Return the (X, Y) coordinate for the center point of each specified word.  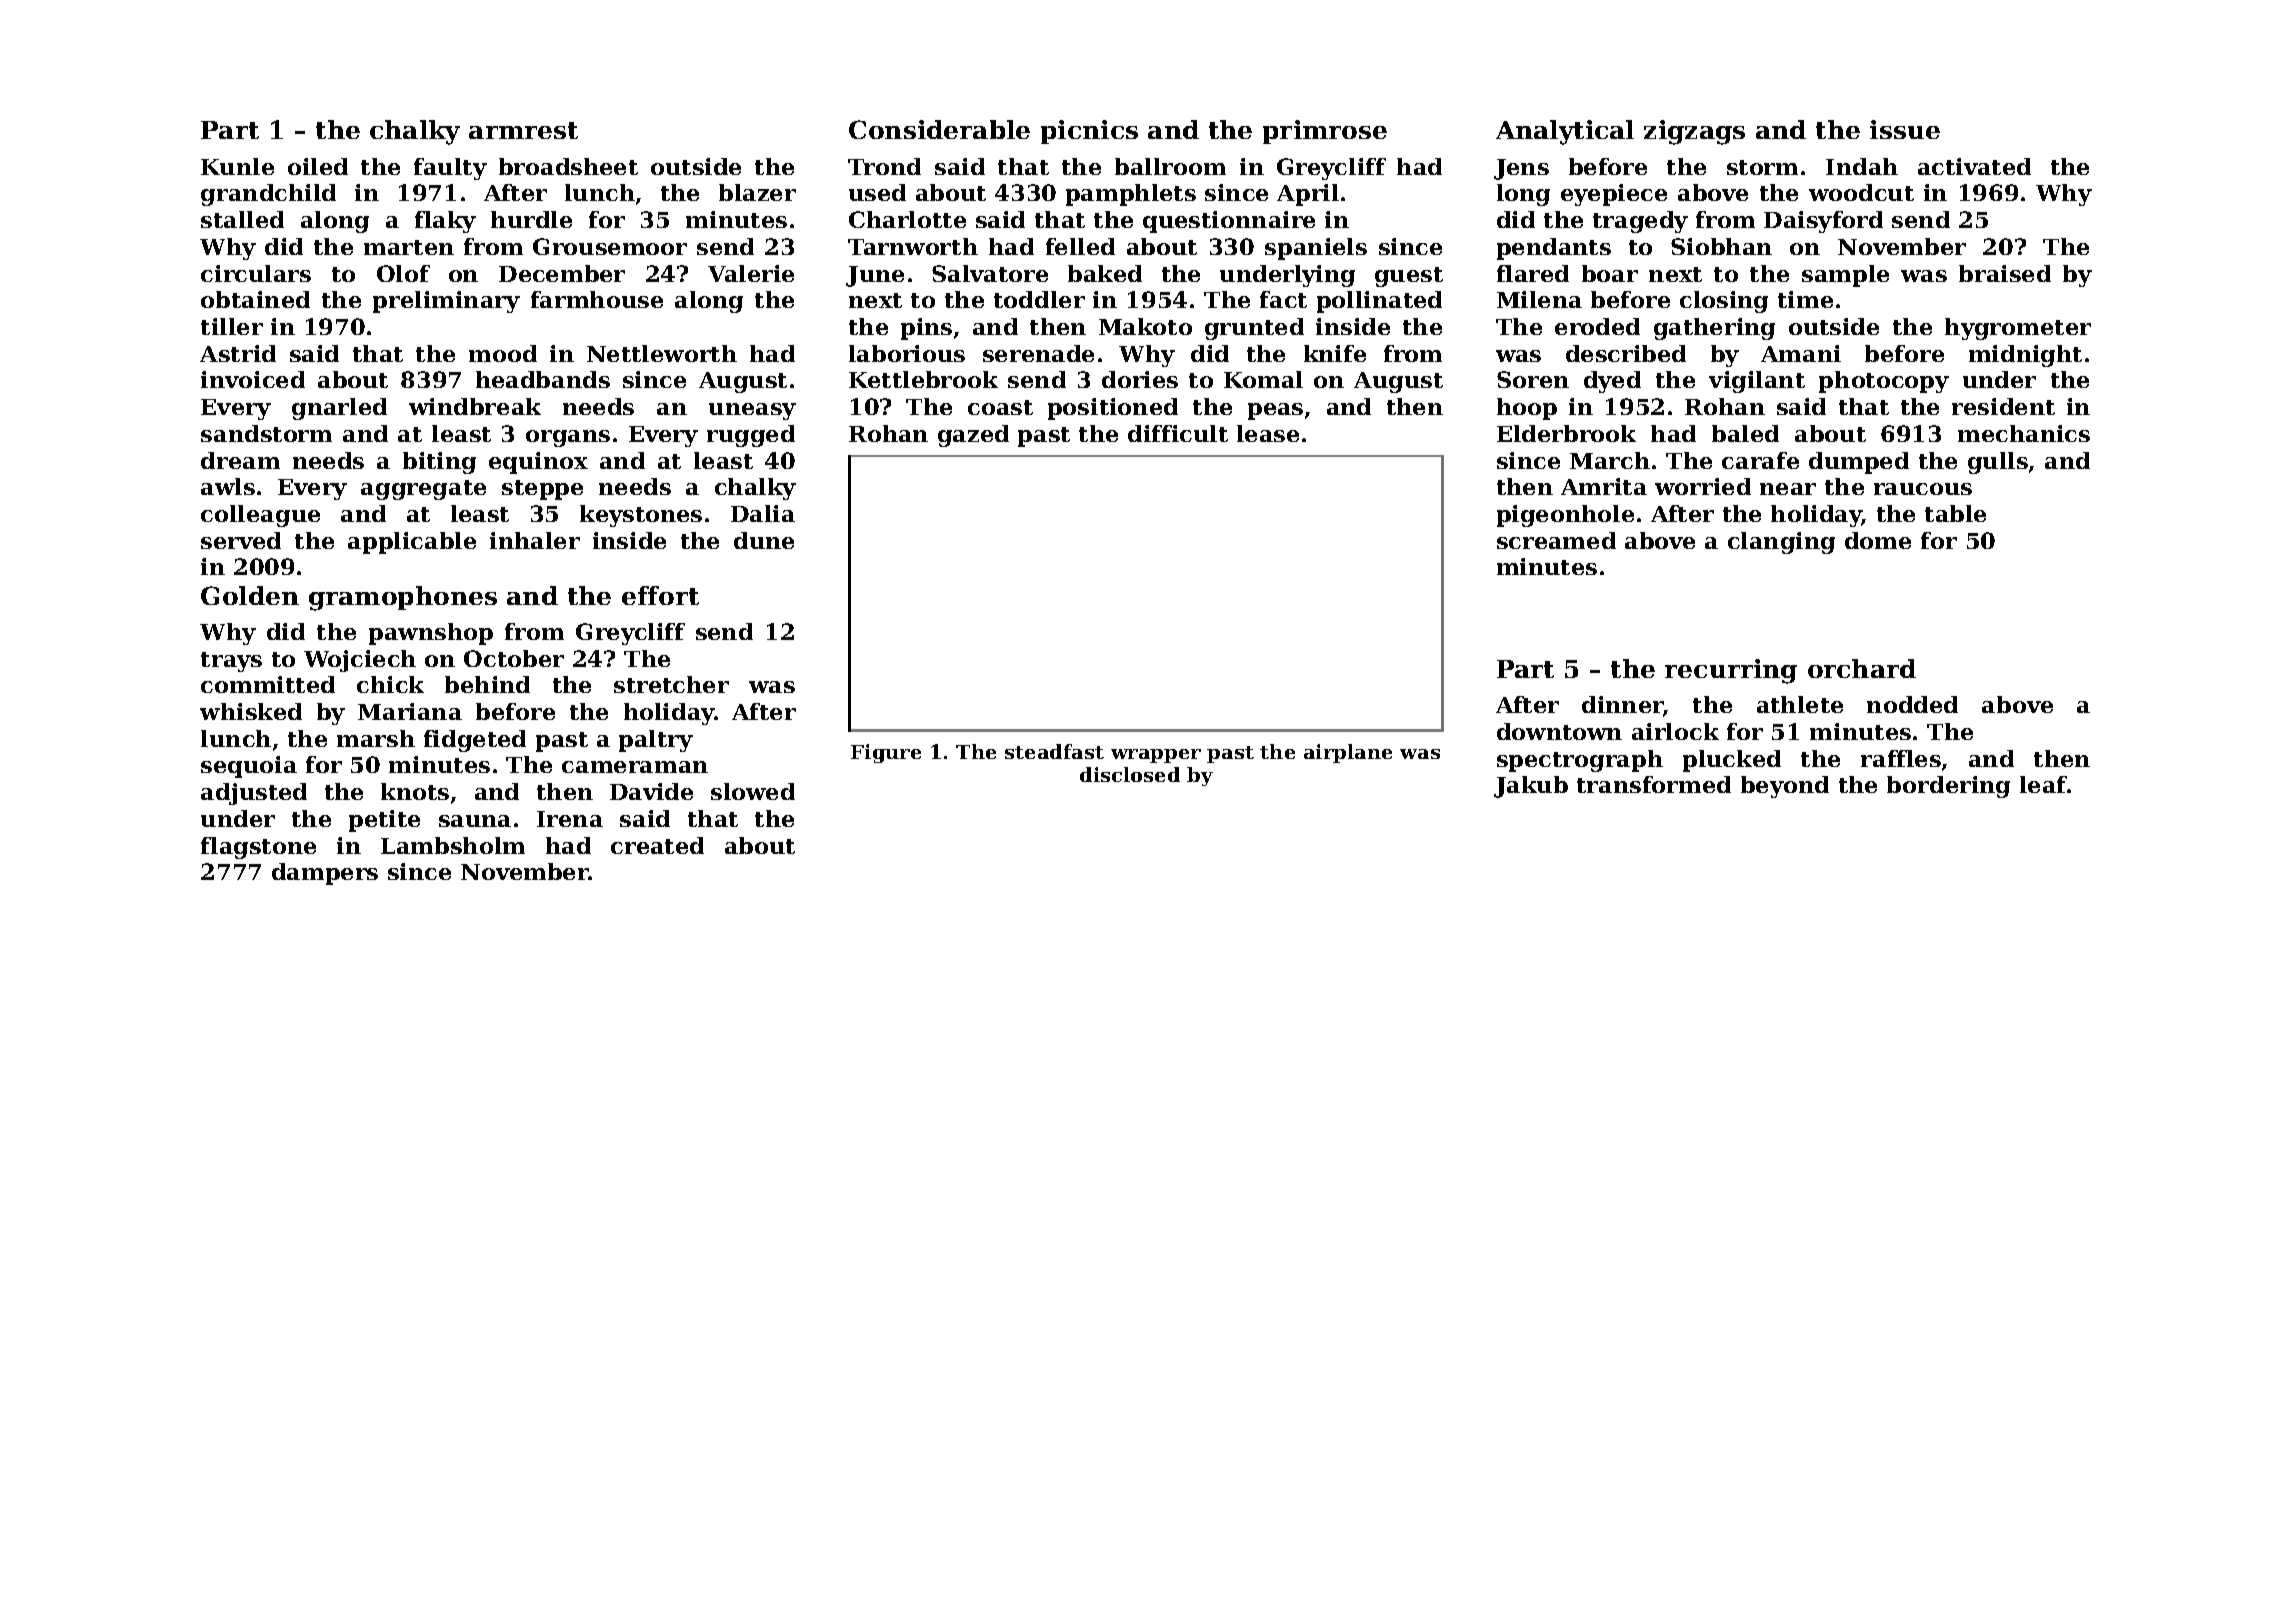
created (657, 845)
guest (1409, 277)
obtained (255, 299)
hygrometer (2018, 329)
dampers (325, 874)
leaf (2044, 784)
